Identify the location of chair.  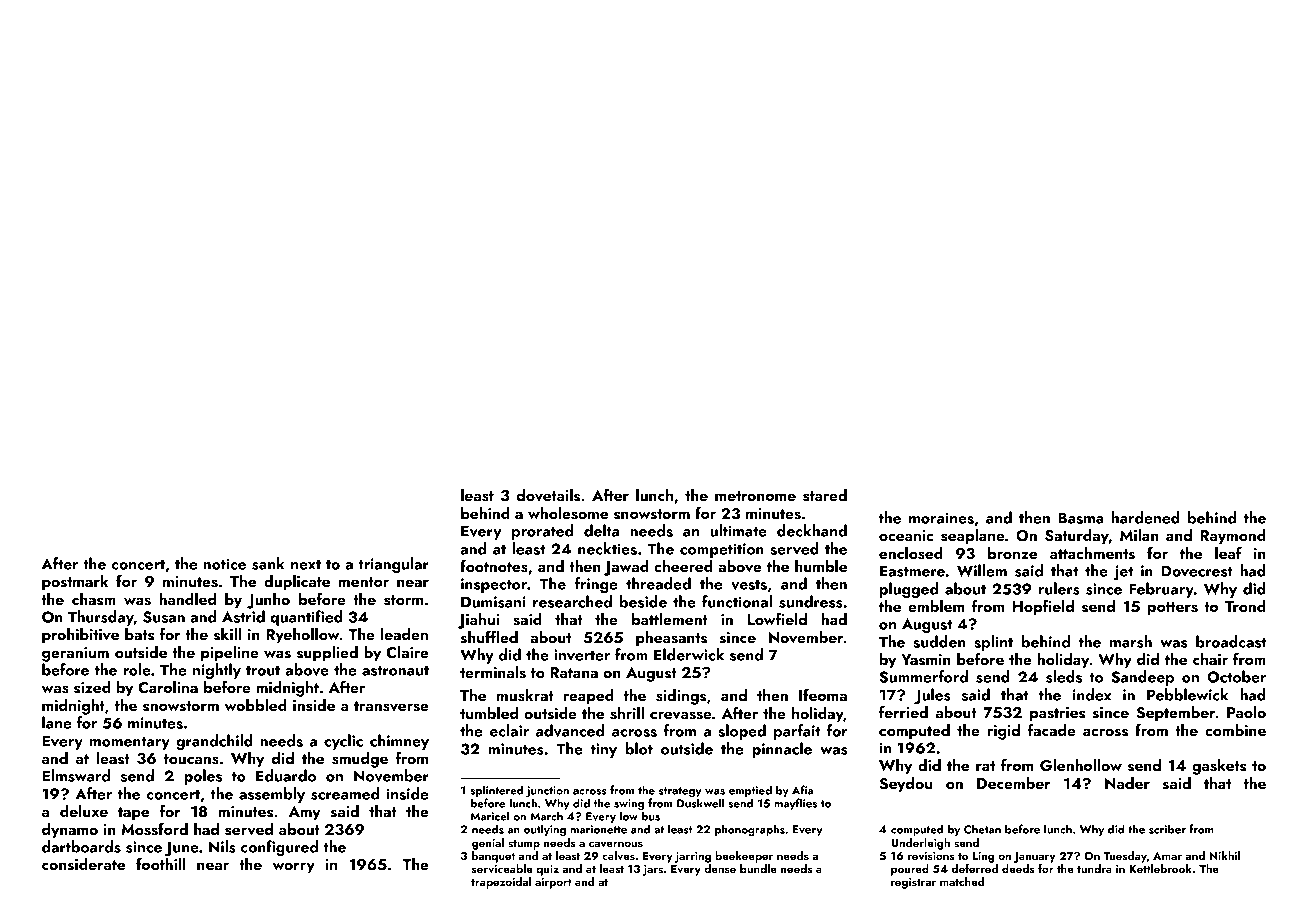
(1210, 659).
